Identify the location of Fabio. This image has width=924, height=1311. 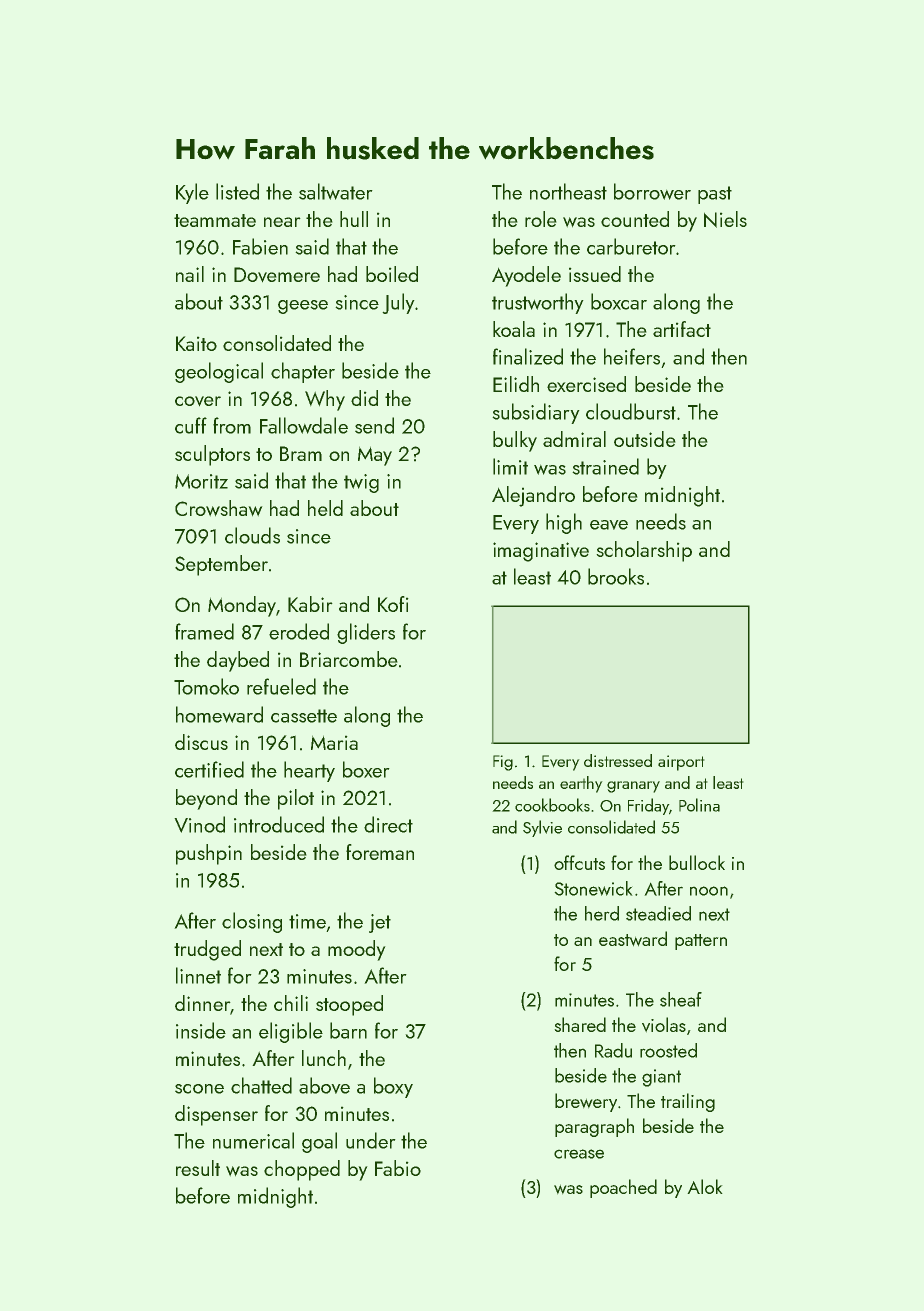
(398, 1168).
